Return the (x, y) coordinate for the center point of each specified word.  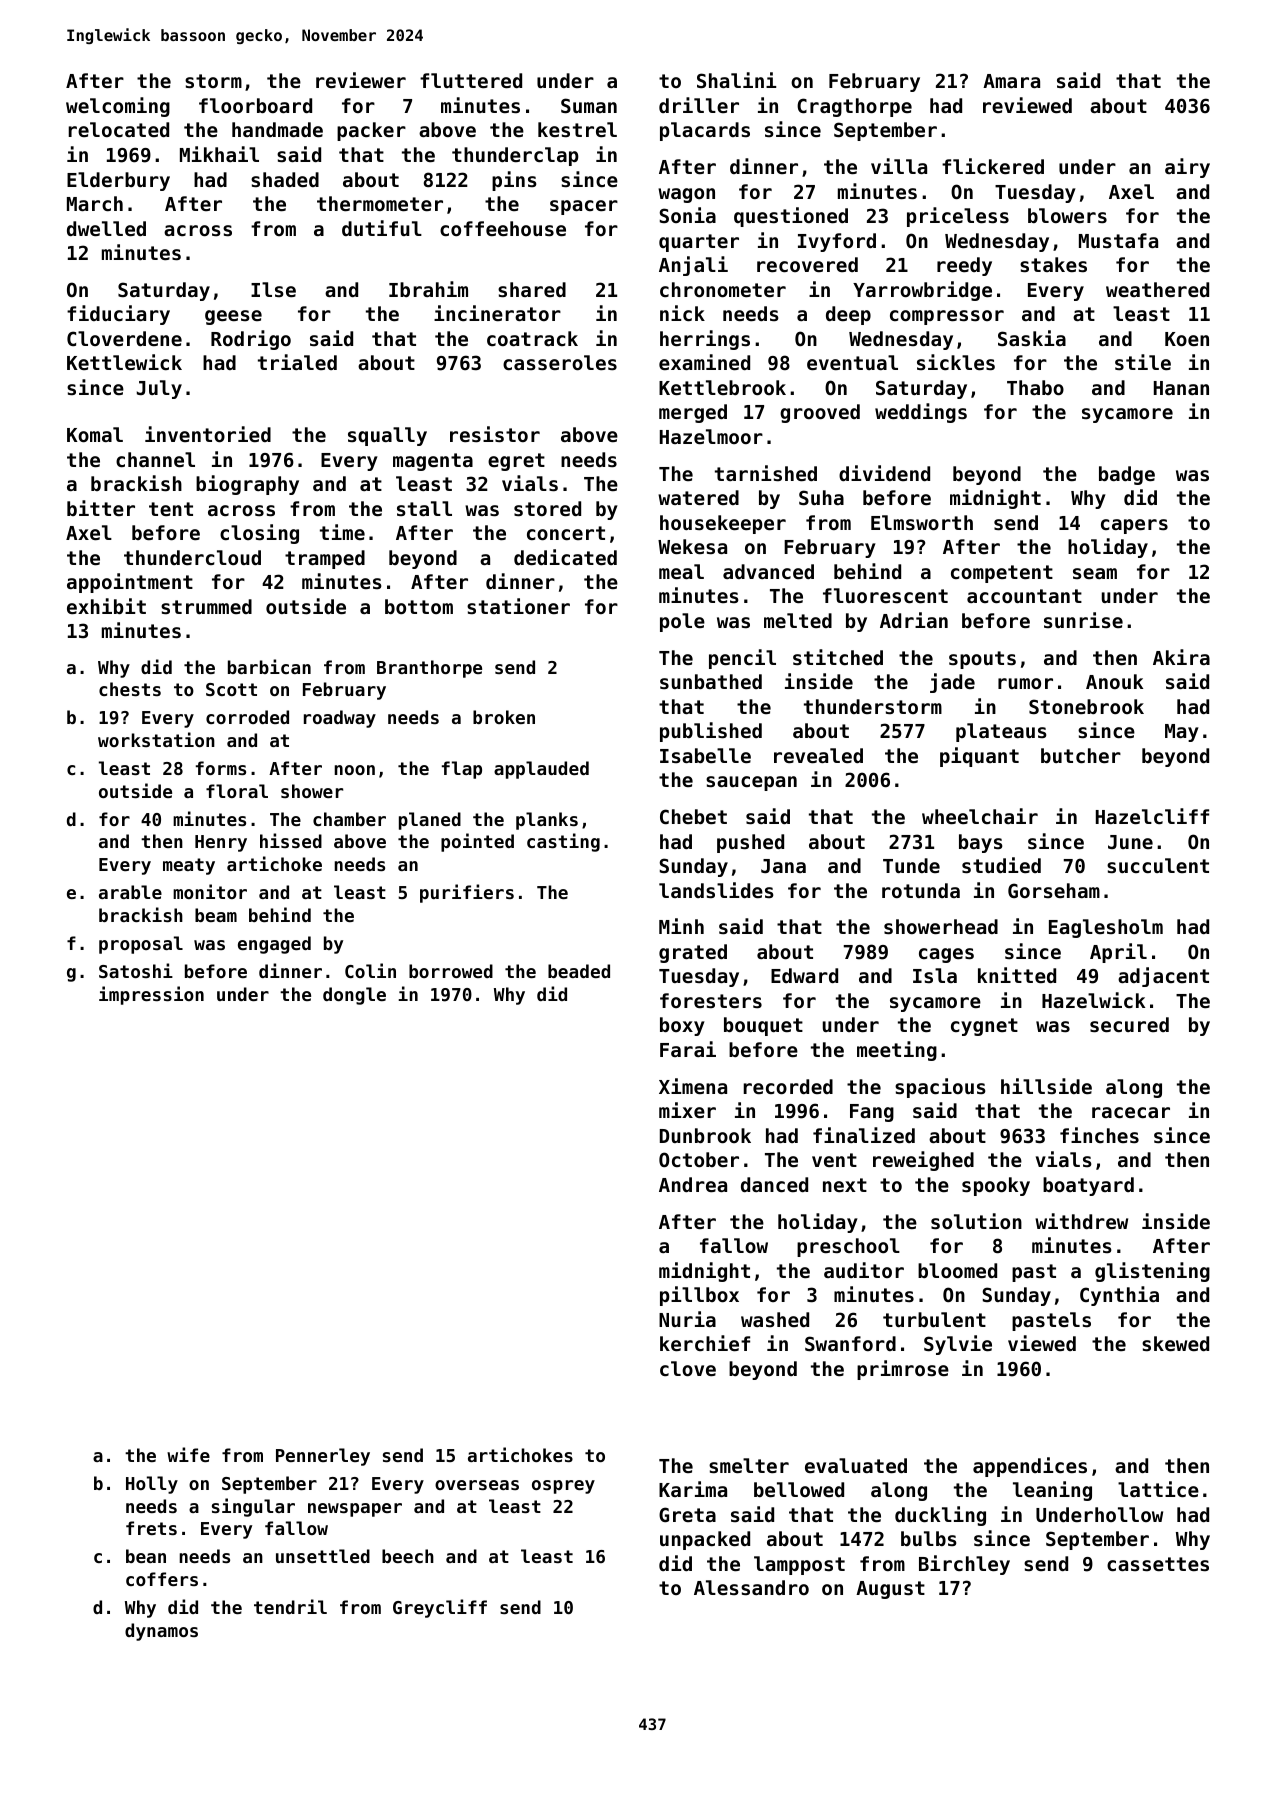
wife (188, 1454)
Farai (688, 1049)
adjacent (1163, 977)
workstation (156, 739)
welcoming (118, 107)
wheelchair (980, 816)
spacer (584, 207)
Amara (1011, 81)
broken (504, 717)
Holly (152, 1485)
